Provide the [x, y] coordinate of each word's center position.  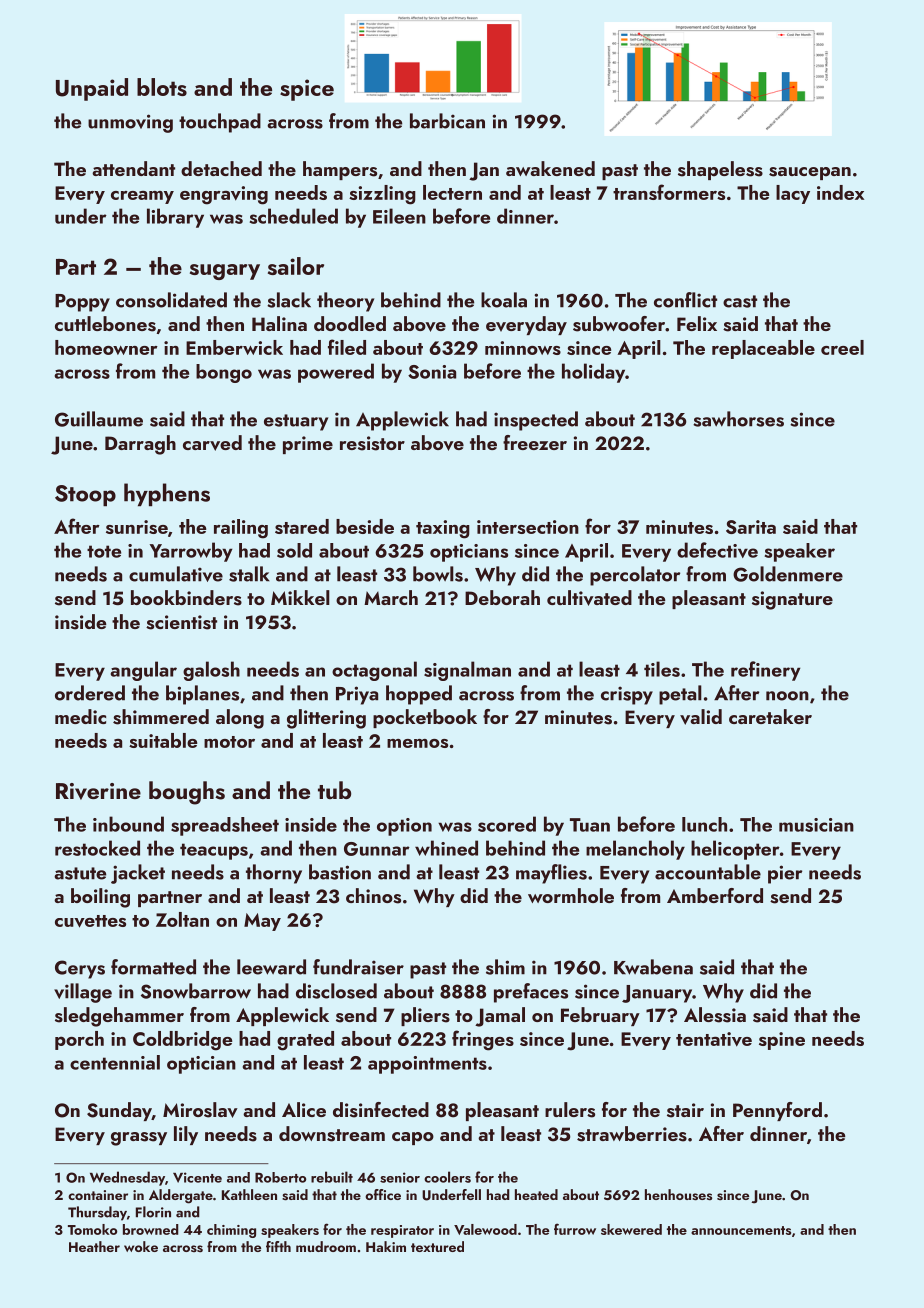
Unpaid [92, 89]
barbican [447, 121]
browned [151, 1229]
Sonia [432, 372]
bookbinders [186, 598]
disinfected [381, 1110]
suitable [163, 740]
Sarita [751, 527]
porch [79, 1040]
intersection [528, 527]
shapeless [720, 170]
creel [842, 347]
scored [507, 824]
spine [782, 1041]
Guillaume [99, 419]
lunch [704, 824]
